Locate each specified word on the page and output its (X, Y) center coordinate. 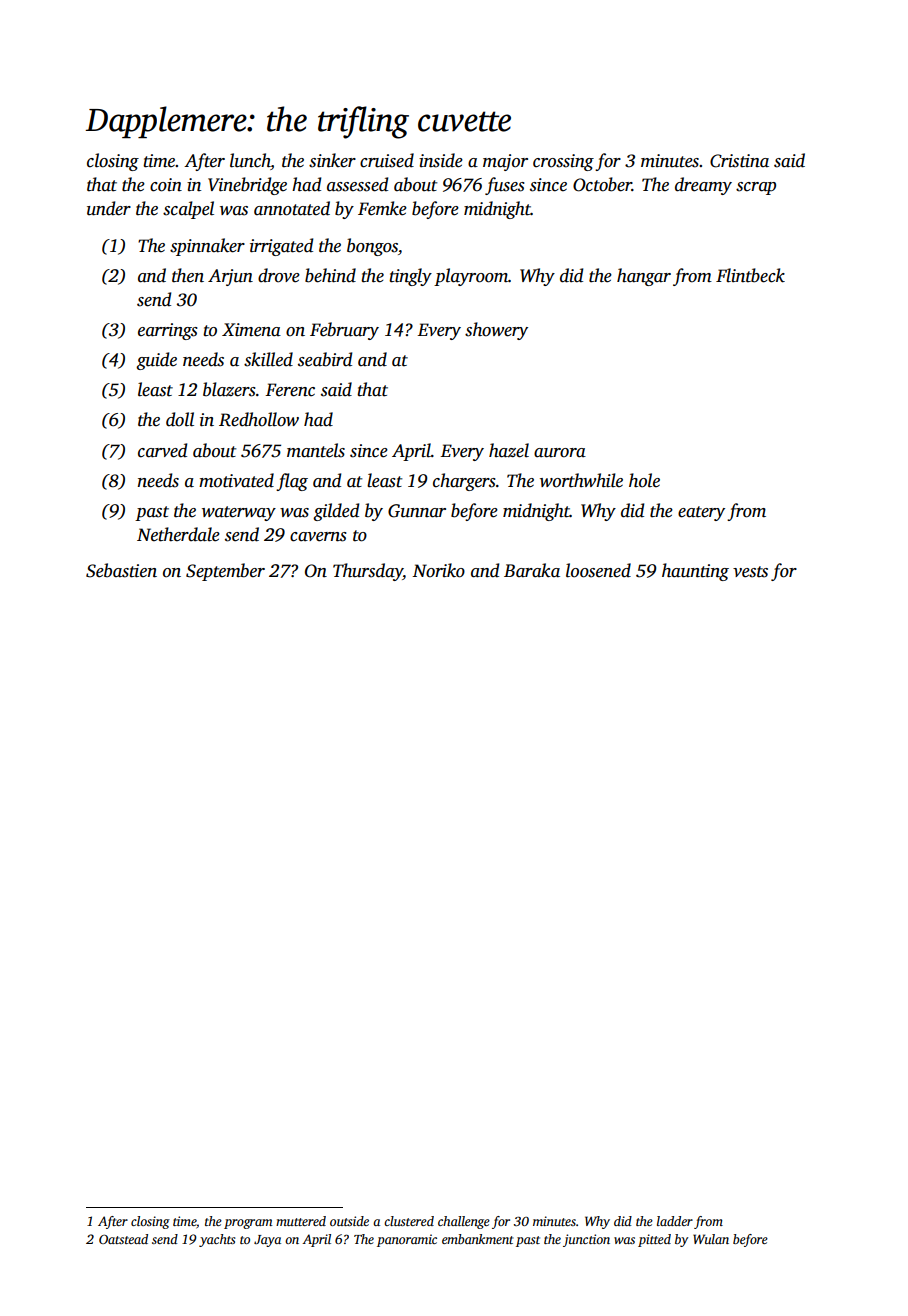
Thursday (368, 572)
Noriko (438, 570)
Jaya (267, 1241)
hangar (644, 277)
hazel (509, 450)
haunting (695, 572)
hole (644, 480)
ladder (675, 1221)
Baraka (532, 570)
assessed (357, 184)
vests (750, 572)
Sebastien (121, 570)
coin (166, 185)
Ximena (251, 330)
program (248, 1224)
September (225, 572)
